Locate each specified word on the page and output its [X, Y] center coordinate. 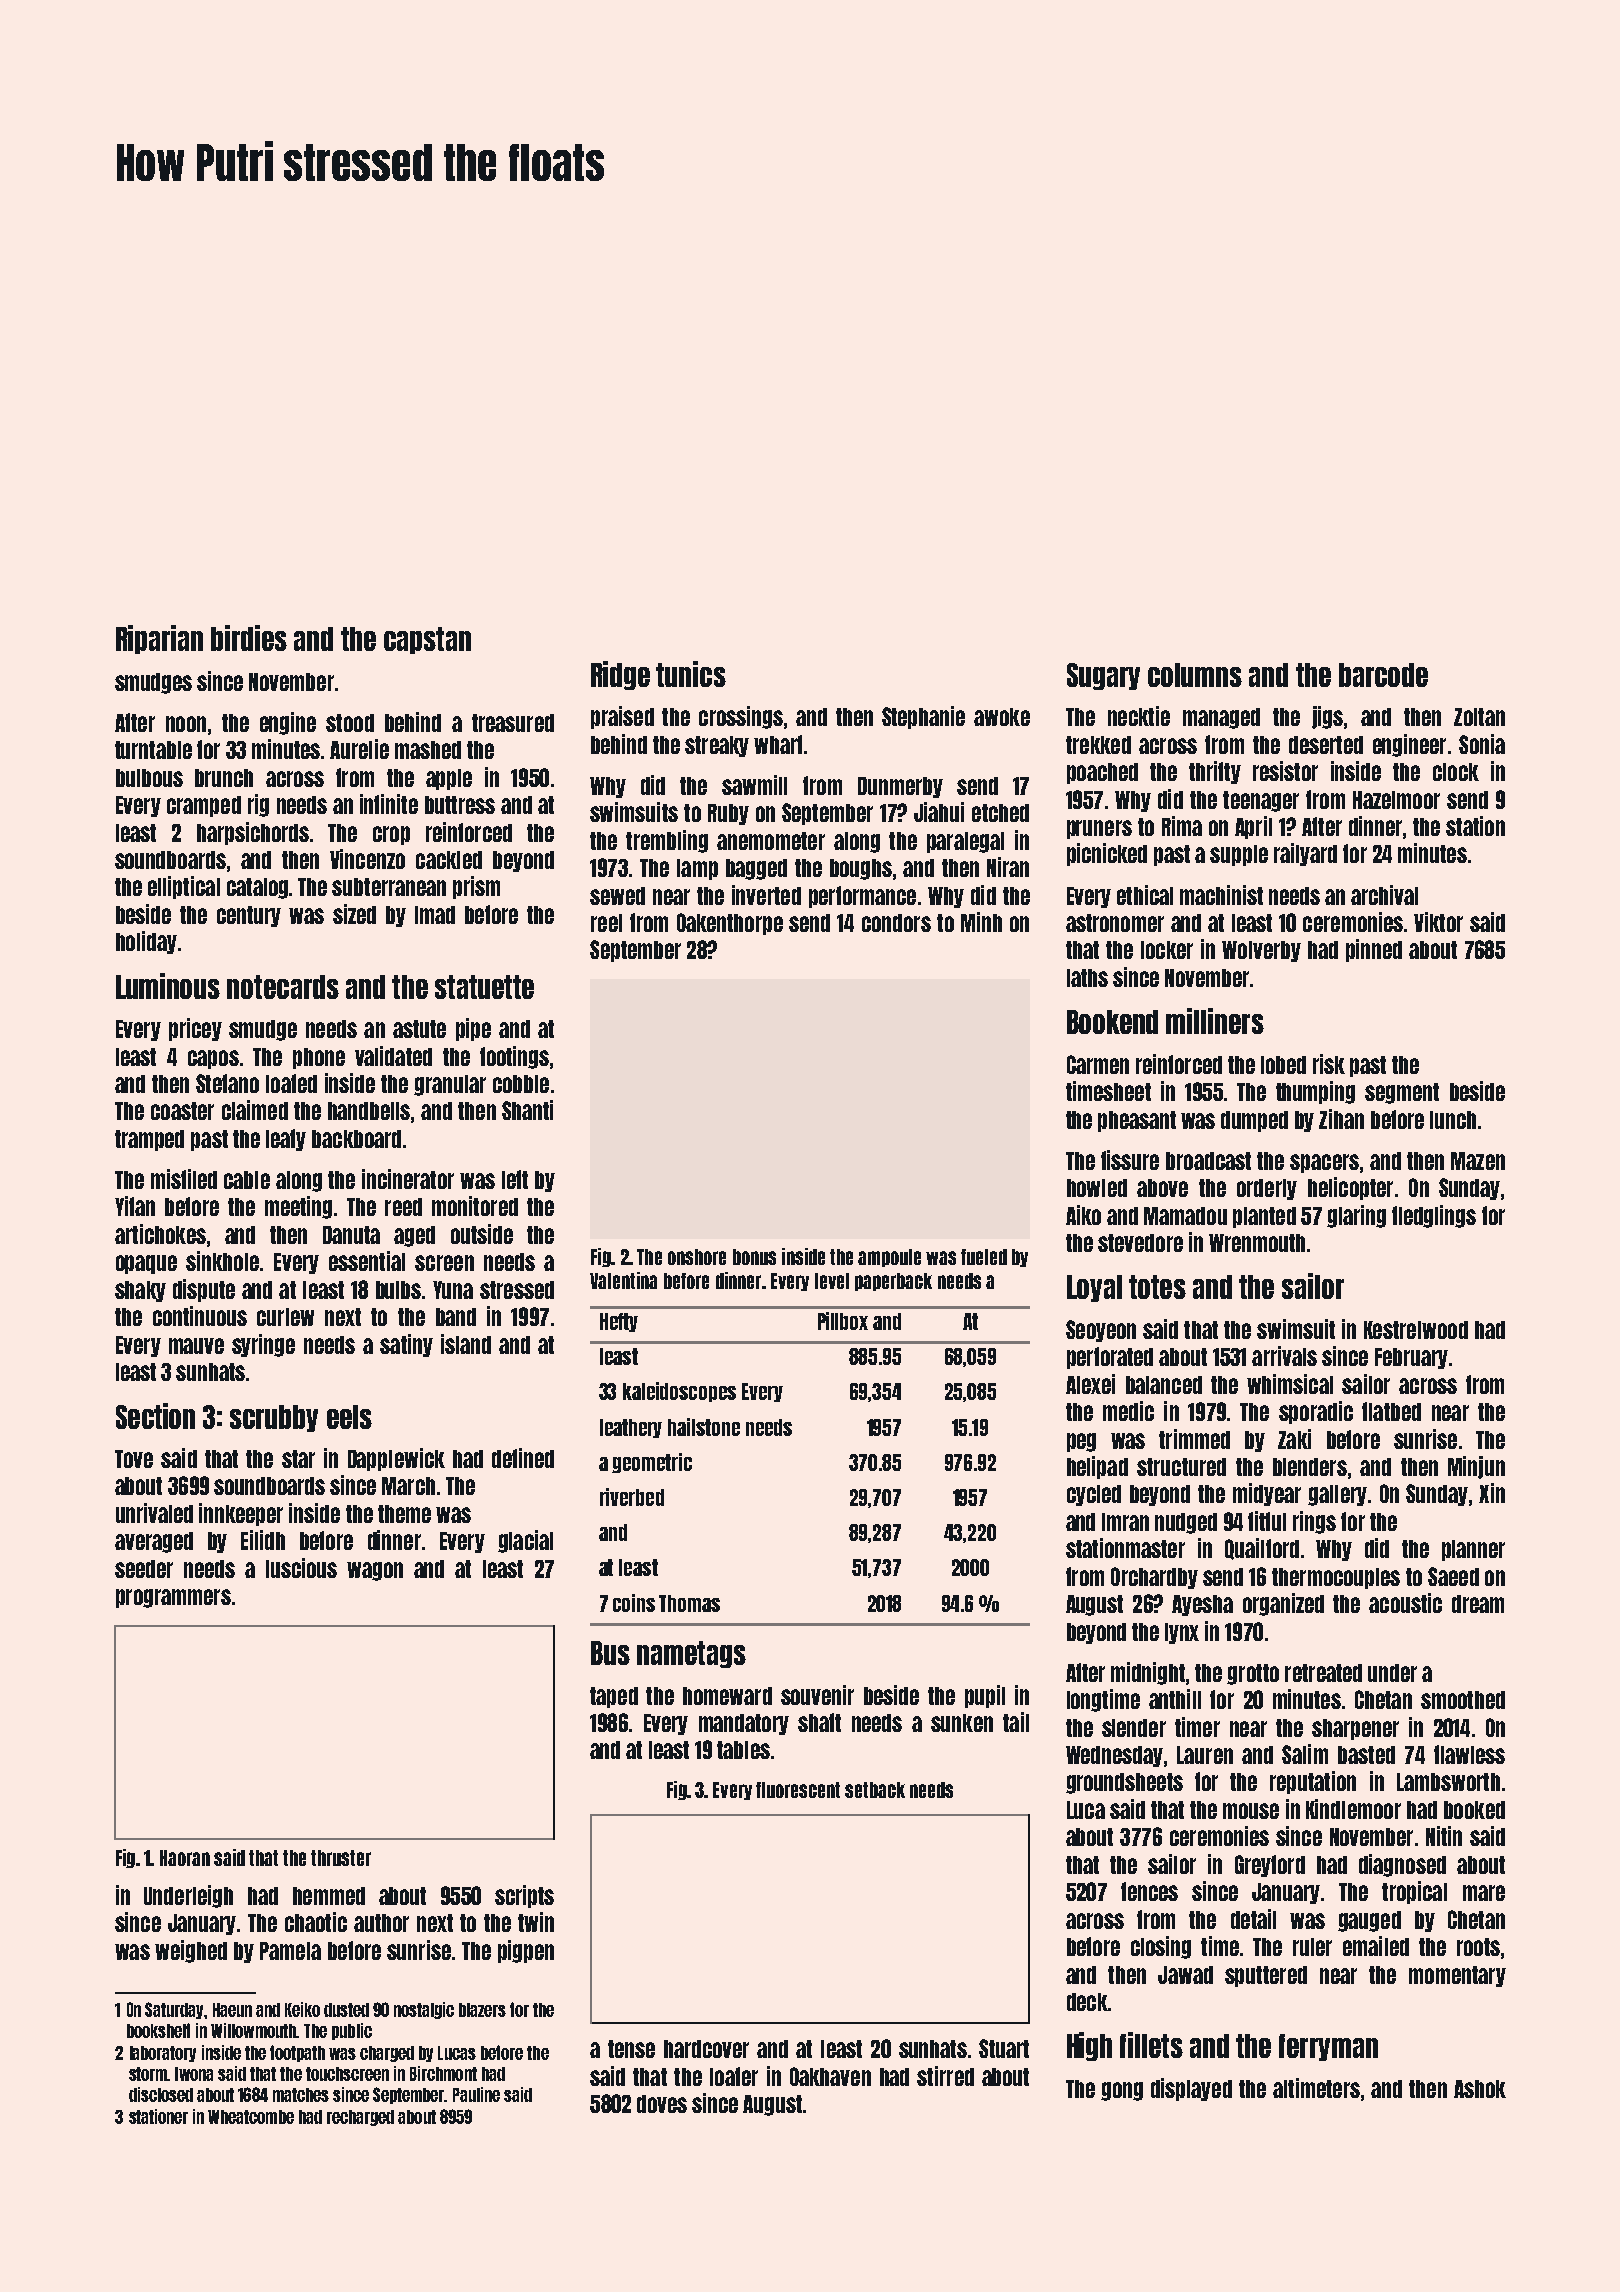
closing [1161, 1947]
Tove [134, 1459]
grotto [1253, 1674]
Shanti [527, 1110]
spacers [1324, 1163]
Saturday [174, 2010]
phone [319, 1058]
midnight [1148, 1673]
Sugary [1103, 676]
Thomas [689, 1603]
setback [875, 1790]
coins [634, 1603]
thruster [341, 1858]
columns [1195, 675]
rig [258, 805]
